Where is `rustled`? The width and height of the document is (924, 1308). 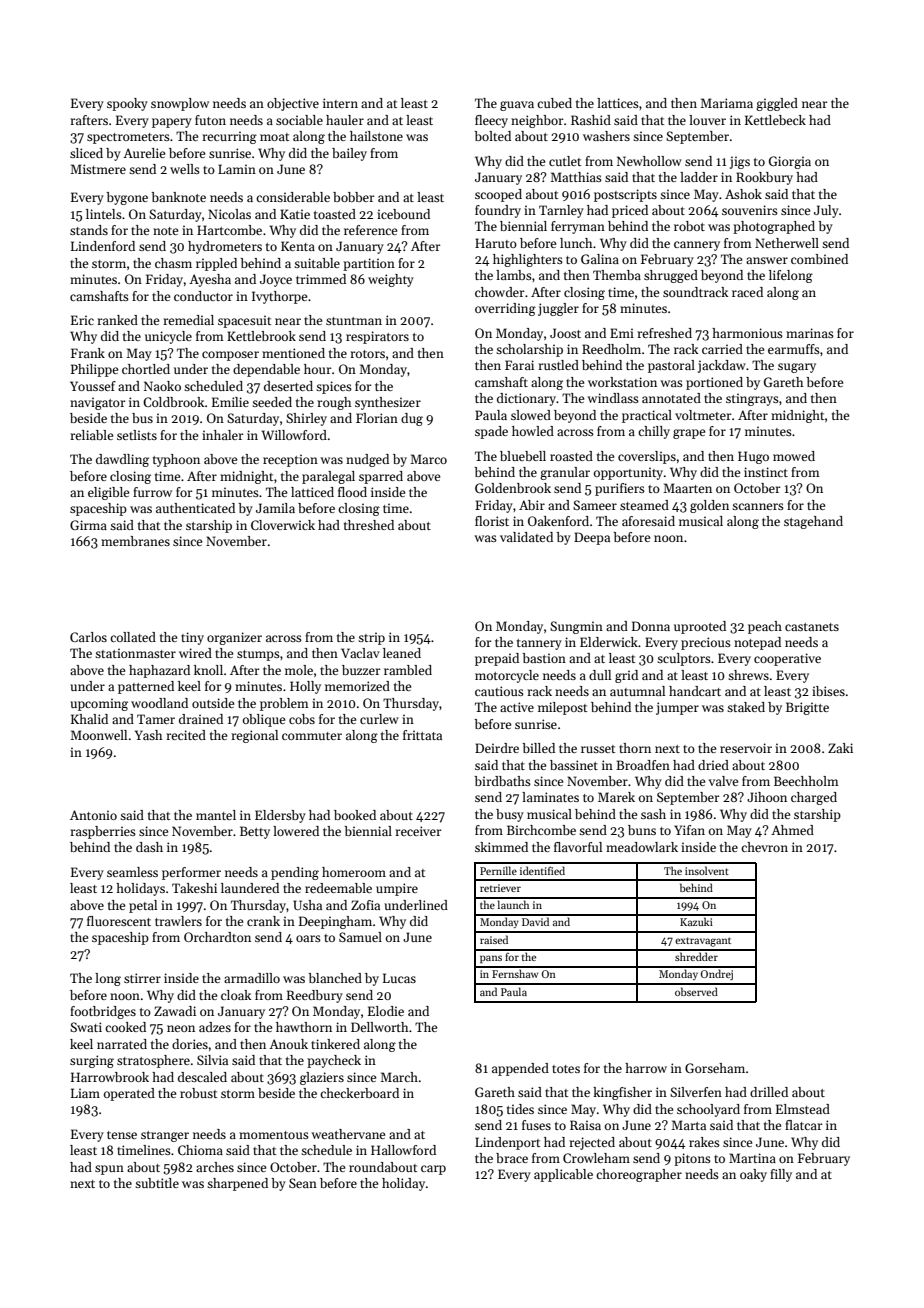
rustled is located at coordinates (558, 365).
